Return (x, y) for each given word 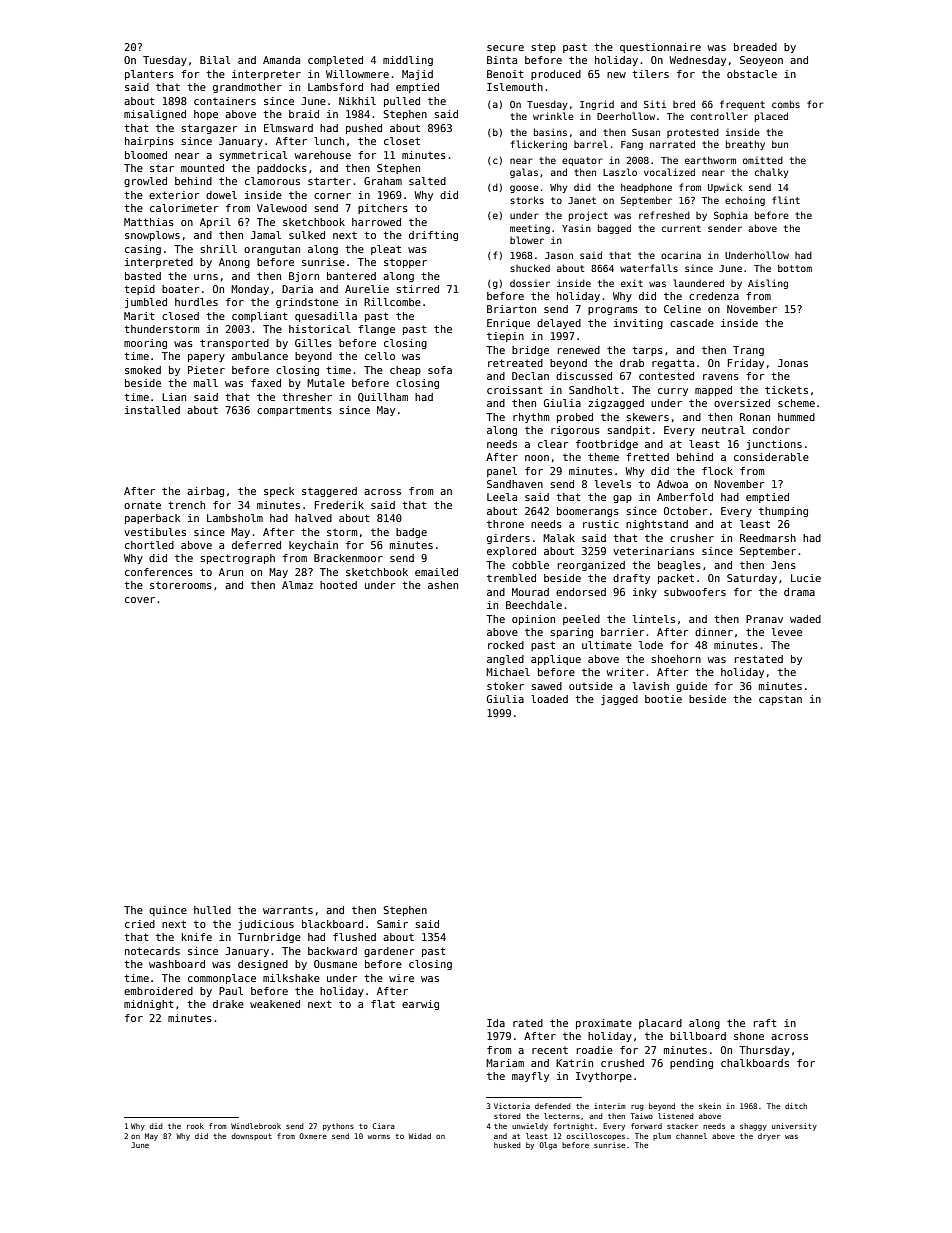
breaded (755, 47)
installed (152, 410)
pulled (402, 102)
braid (304, 114)
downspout (251, 1136)
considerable (771, 457)
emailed (436, 572)
